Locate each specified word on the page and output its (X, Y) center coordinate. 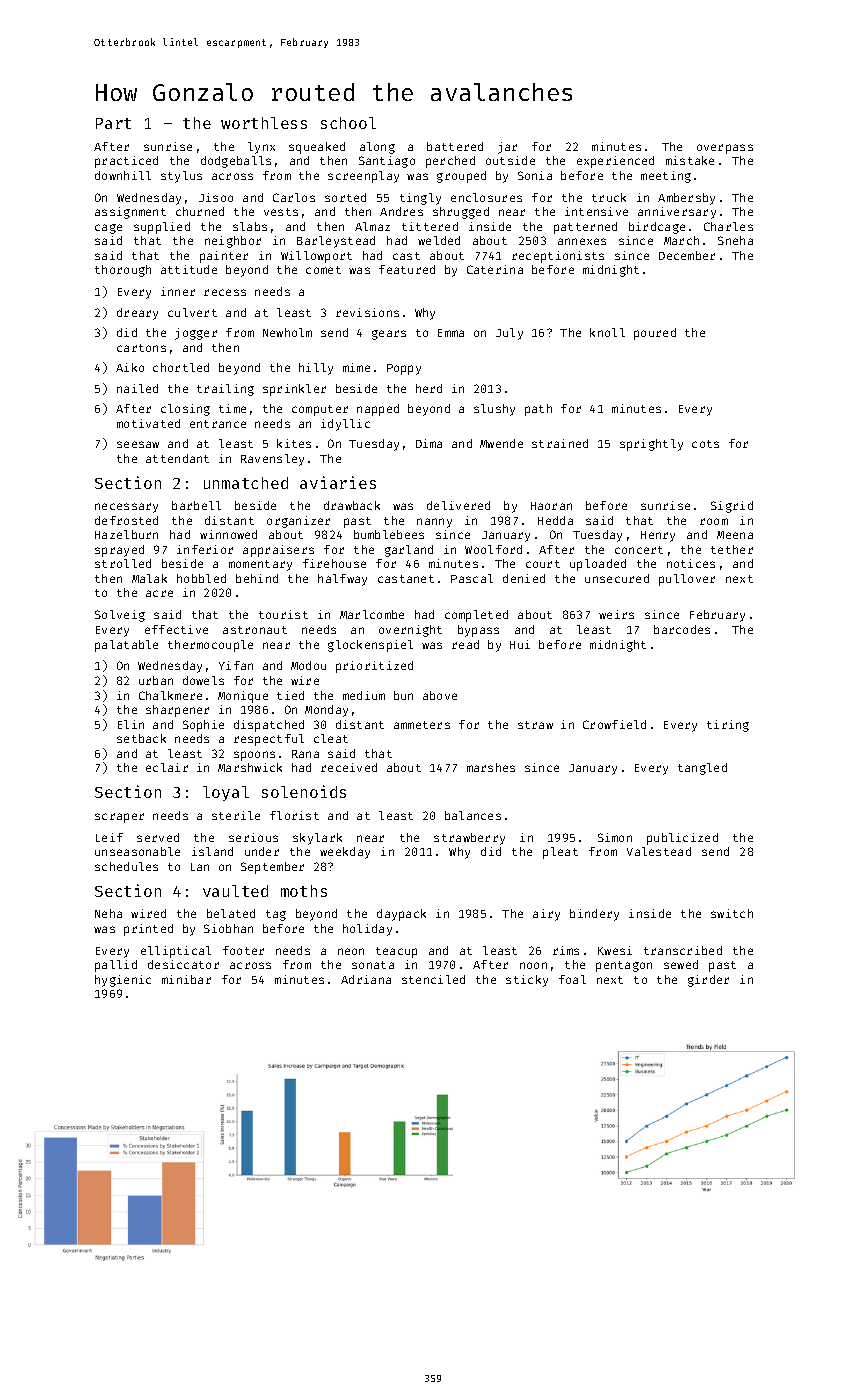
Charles (728, 226)
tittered (430, 226)
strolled (123, 563)
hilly (316, 369)
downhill (123, 175)
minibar (186, 979)
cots (705, 444)
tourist (283, 614)
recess (225, 292)
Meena (735, 535)
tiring (728, 726)
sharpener (177, 711)
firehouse (334, 563)
